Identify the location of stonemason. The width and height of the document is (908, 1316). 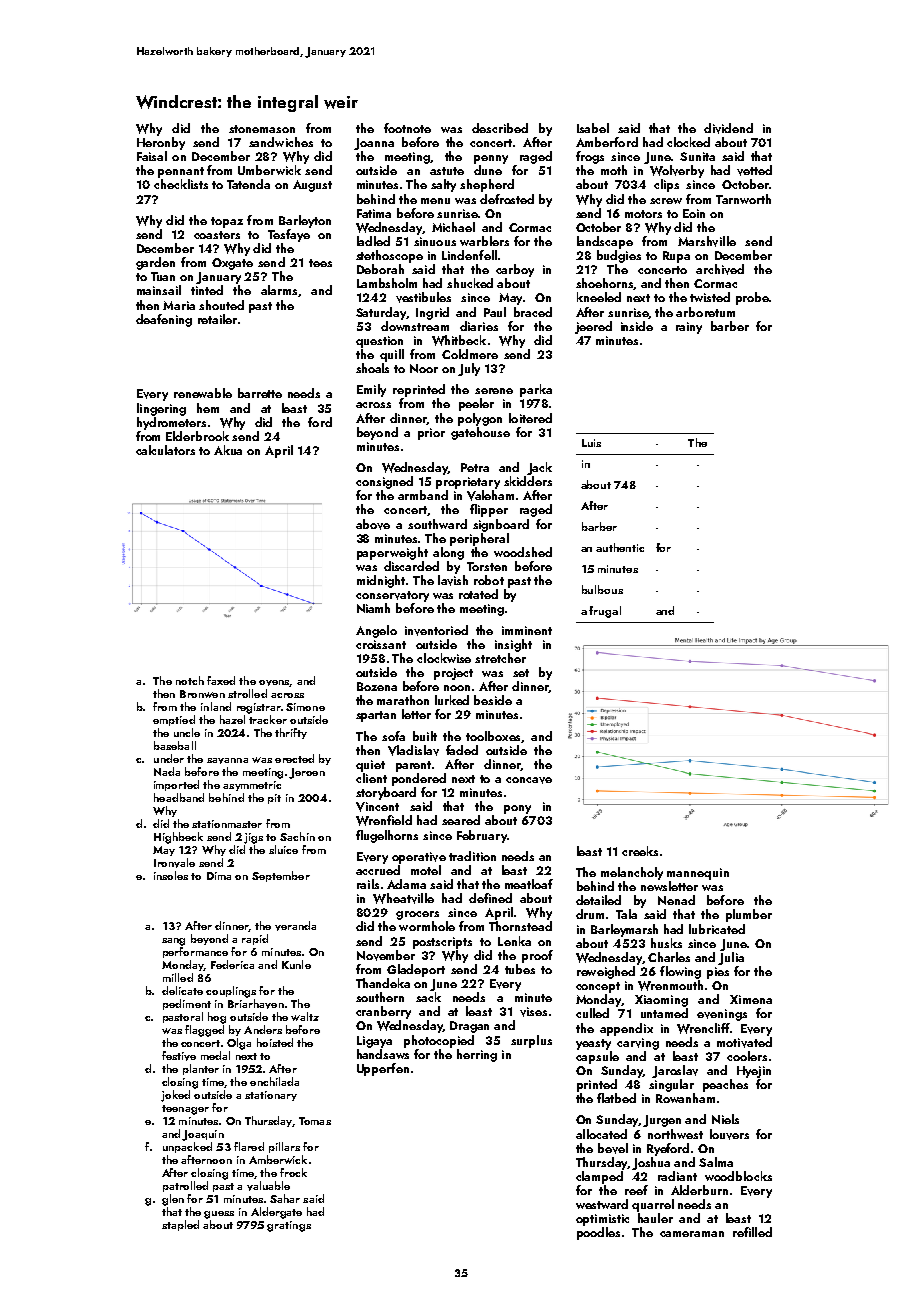
(262, 129).
